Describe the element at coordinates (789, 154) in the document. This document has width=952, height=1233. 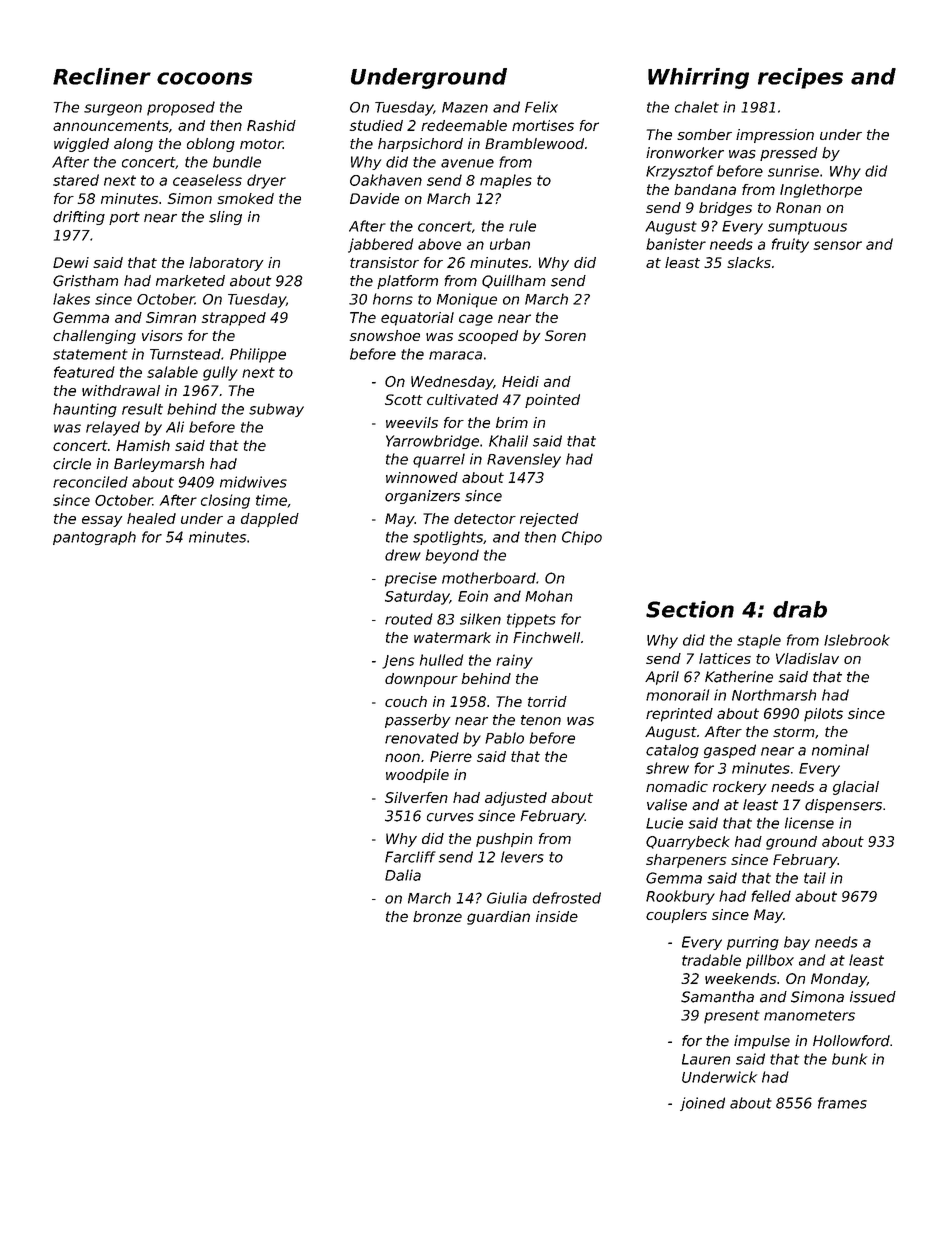
I see `pressed` at that location.
